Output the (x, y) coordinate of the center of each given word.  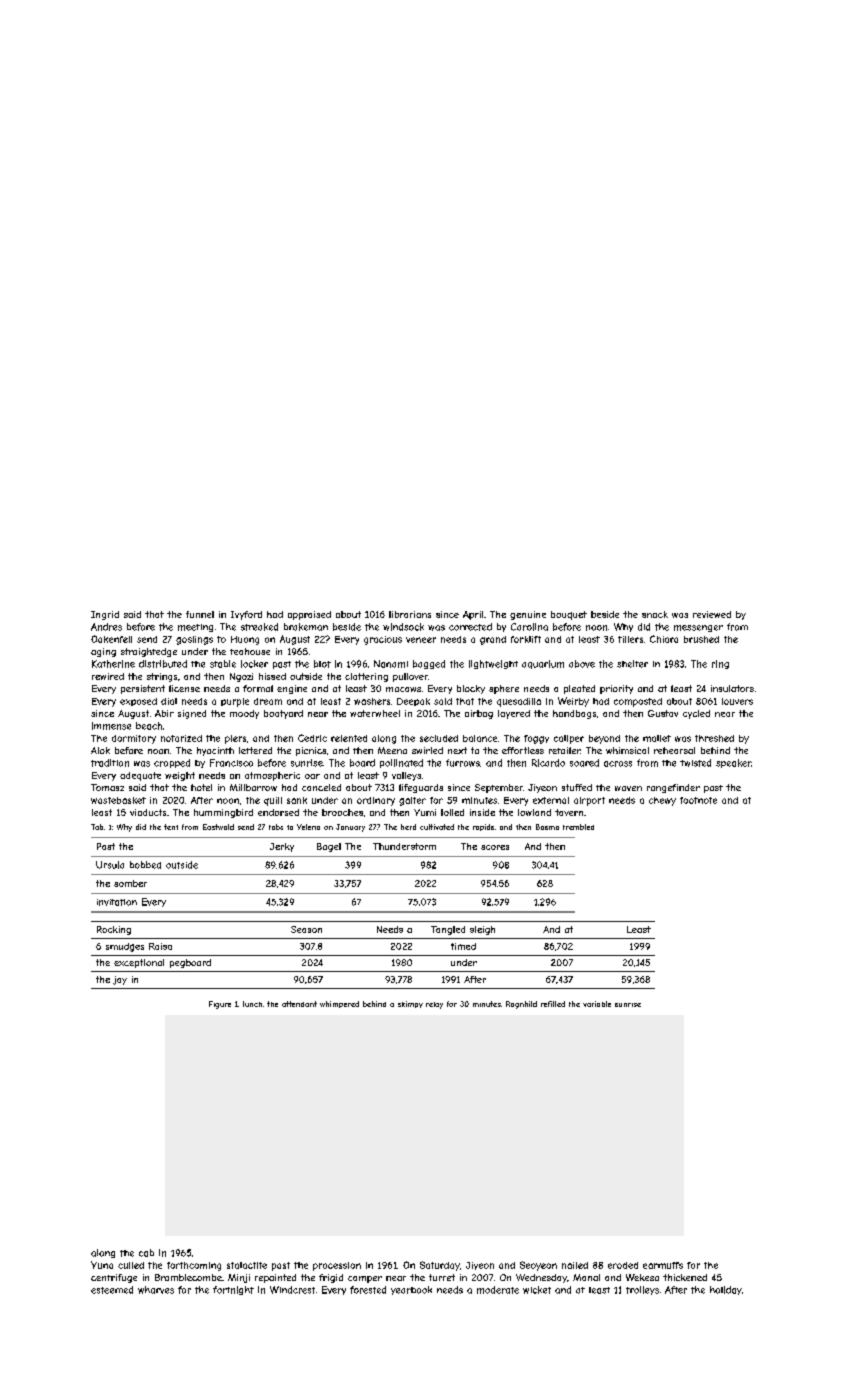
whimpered (339, 1004)
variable (597, 1004)
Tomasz (107, 787)
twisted (695, 763)
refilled (553, 1004)
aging (103, 652)
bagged (429, 664)
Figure (220, 1005)
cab (146, 1253)
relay (434, 1005)
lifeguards (421, 788)
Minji (239, 1278)
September (499, 788)
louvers (737, 701)
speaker (733, 763)
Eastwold (218, 827)
